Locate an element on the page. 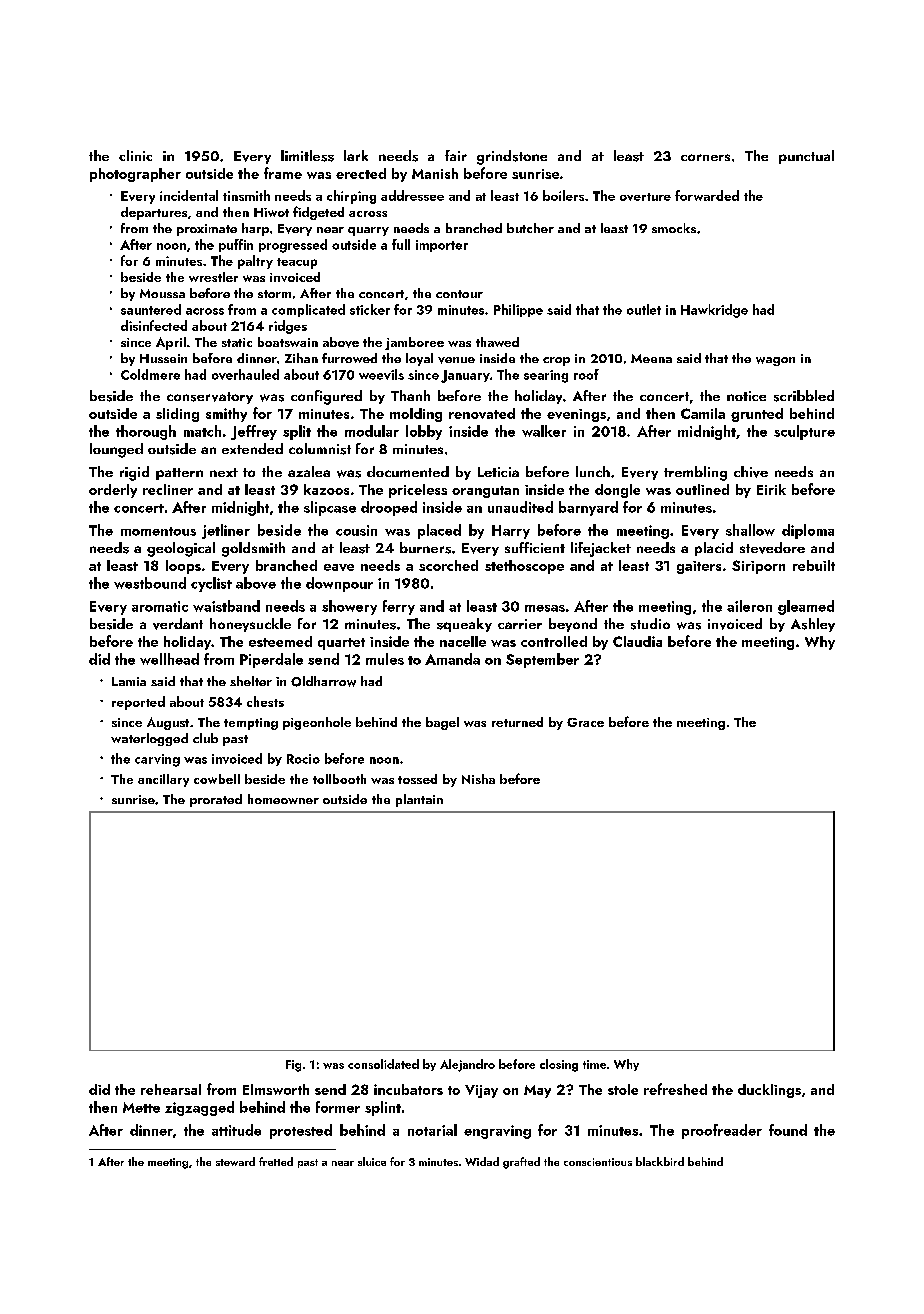 The height and width of the document is (1314, 924). conscientious is located at coordinates (598, 1162).
